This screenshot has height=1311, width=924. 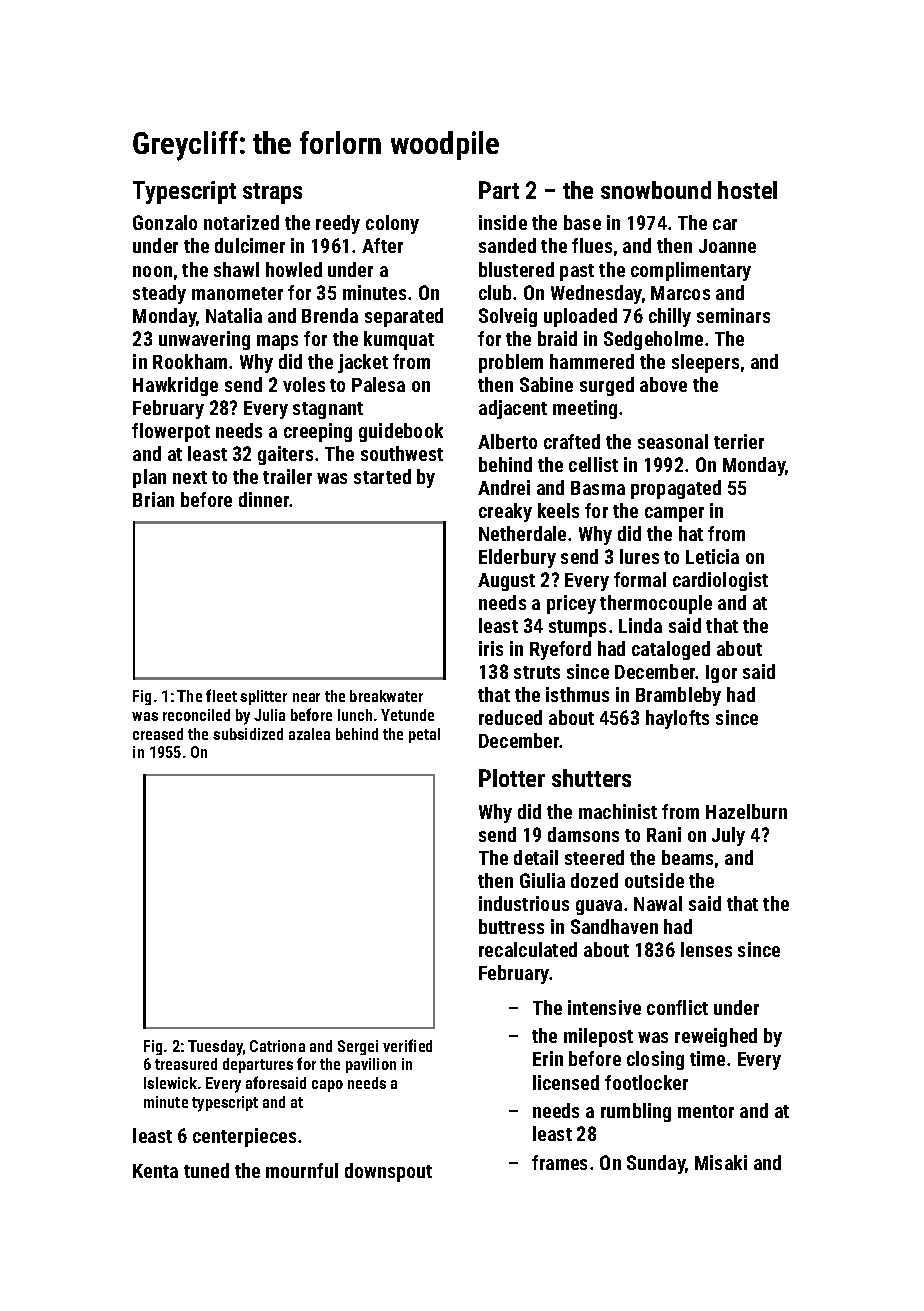 What do you see at coordinates (512, 778) in the screenshot?
I see `Plotter` at bounding box center [512, 778].
